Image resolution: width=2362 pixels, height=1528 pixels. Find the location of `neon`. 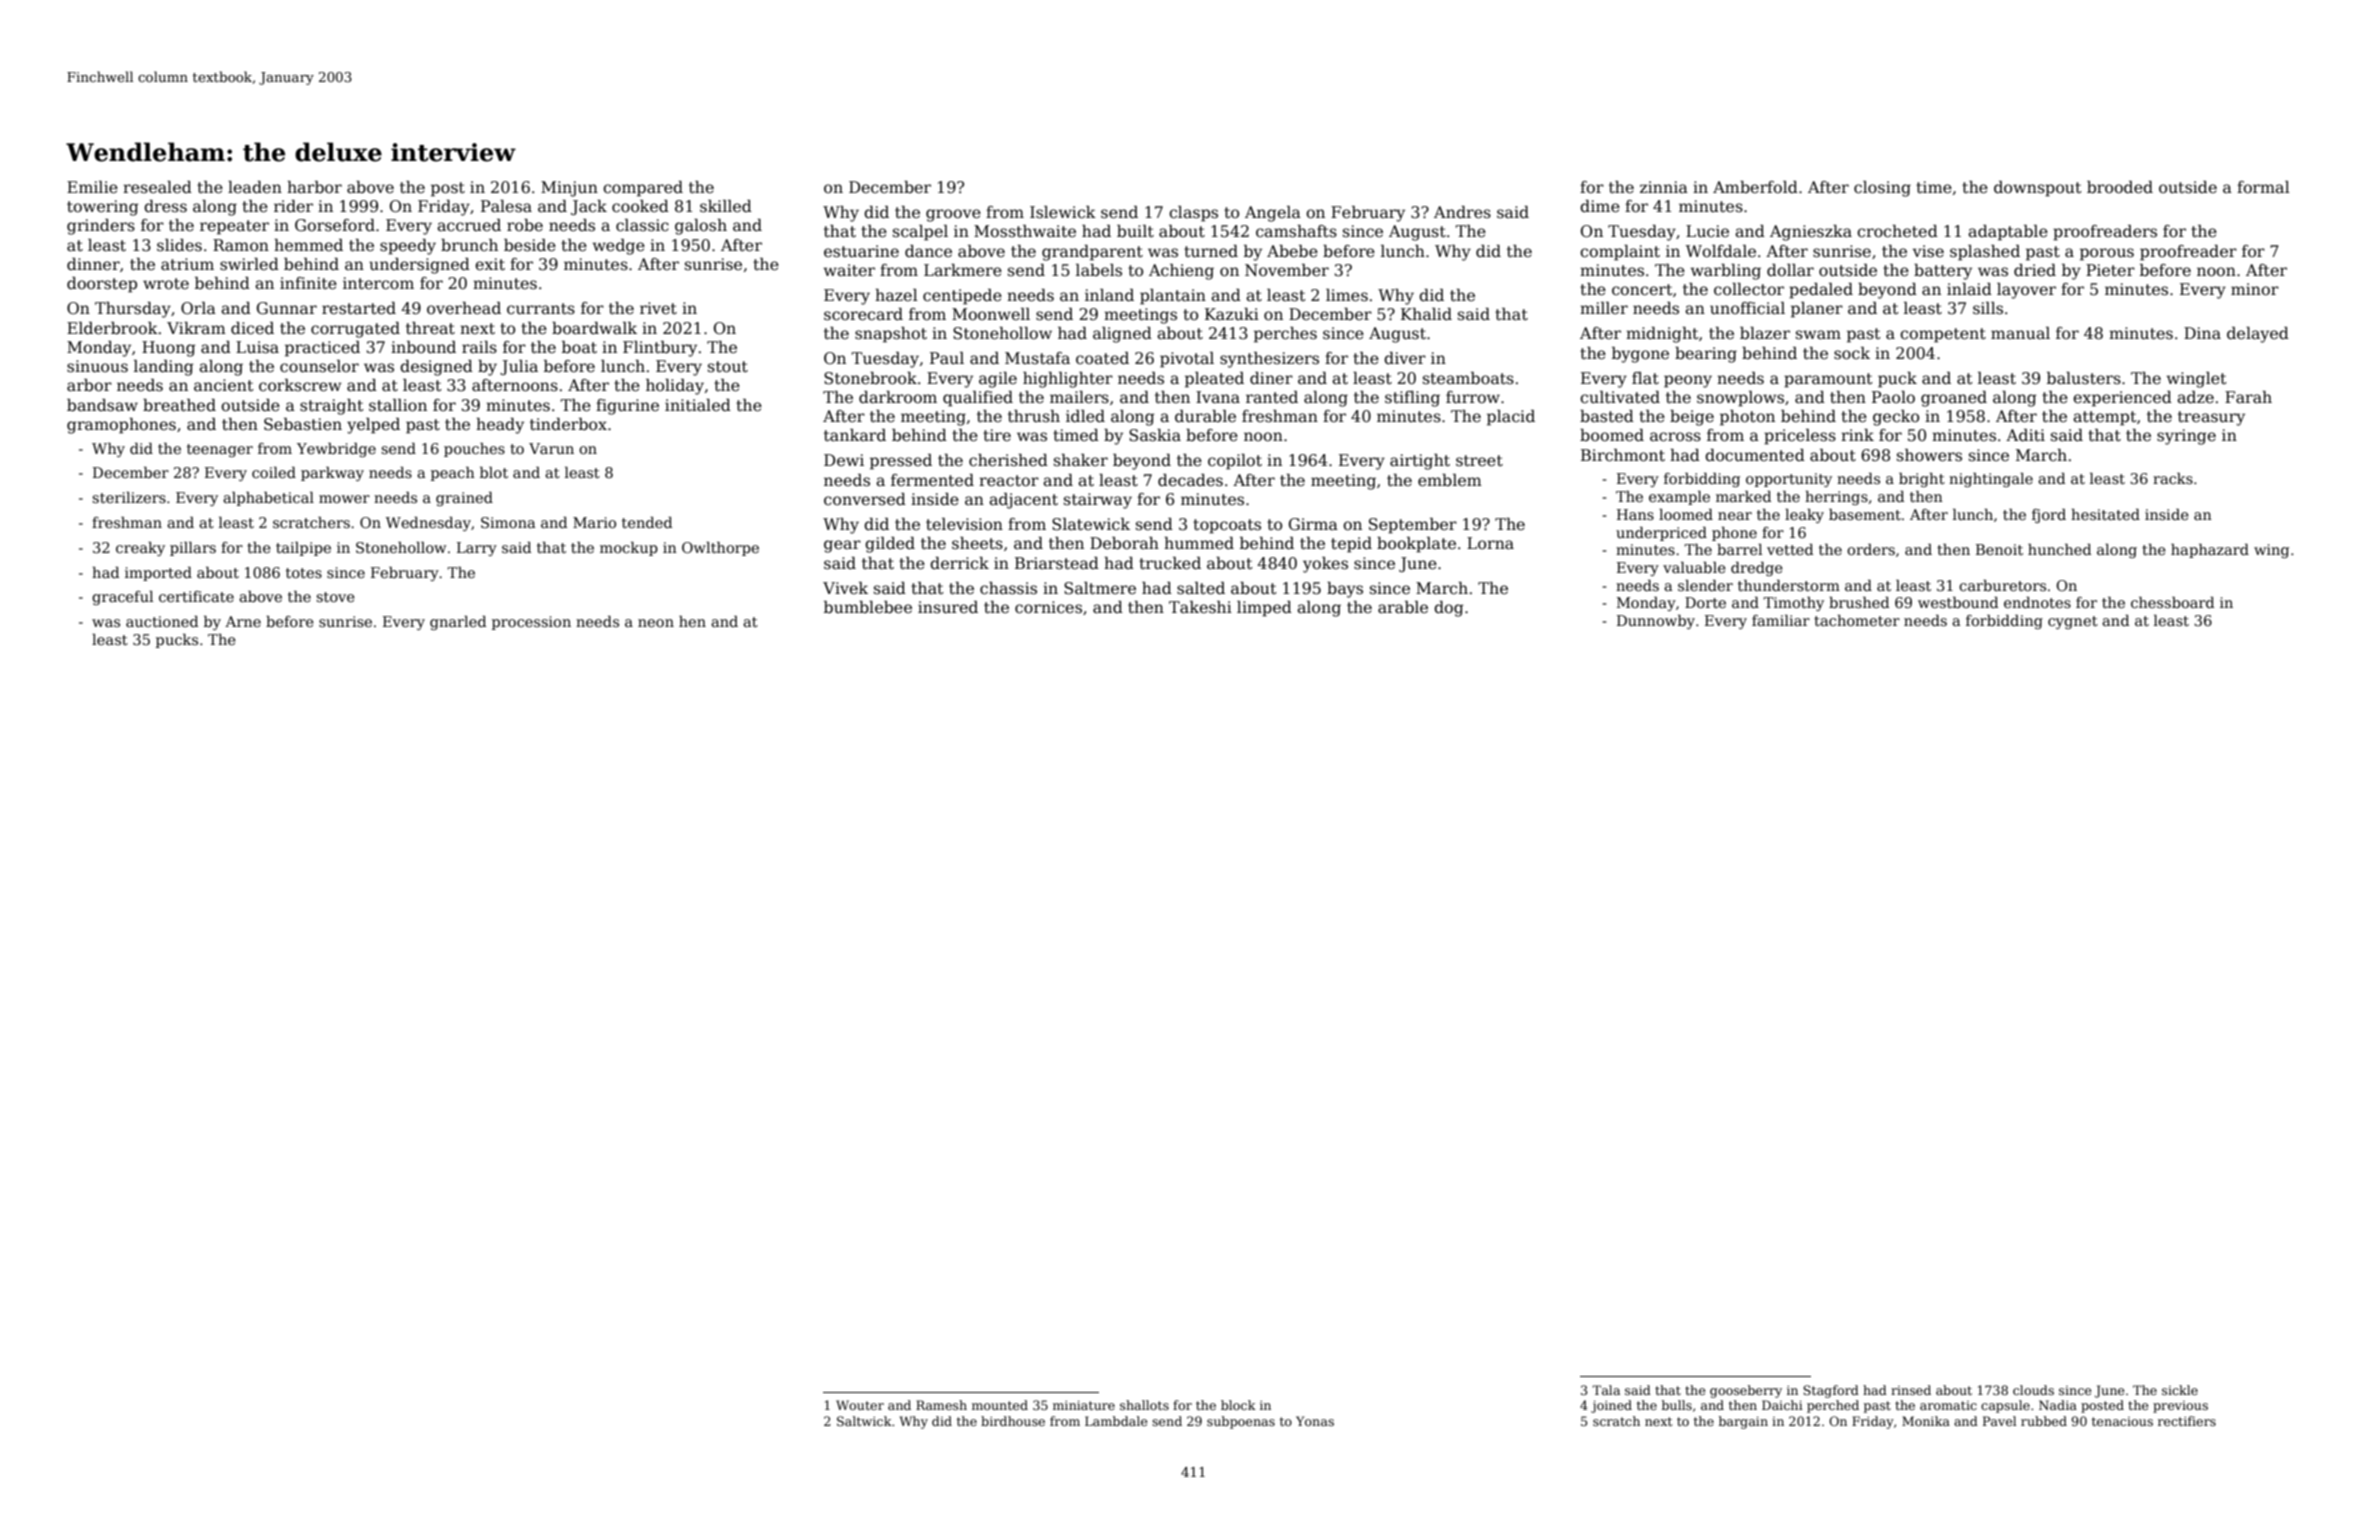

neon is located at coordinates (656, 623).
